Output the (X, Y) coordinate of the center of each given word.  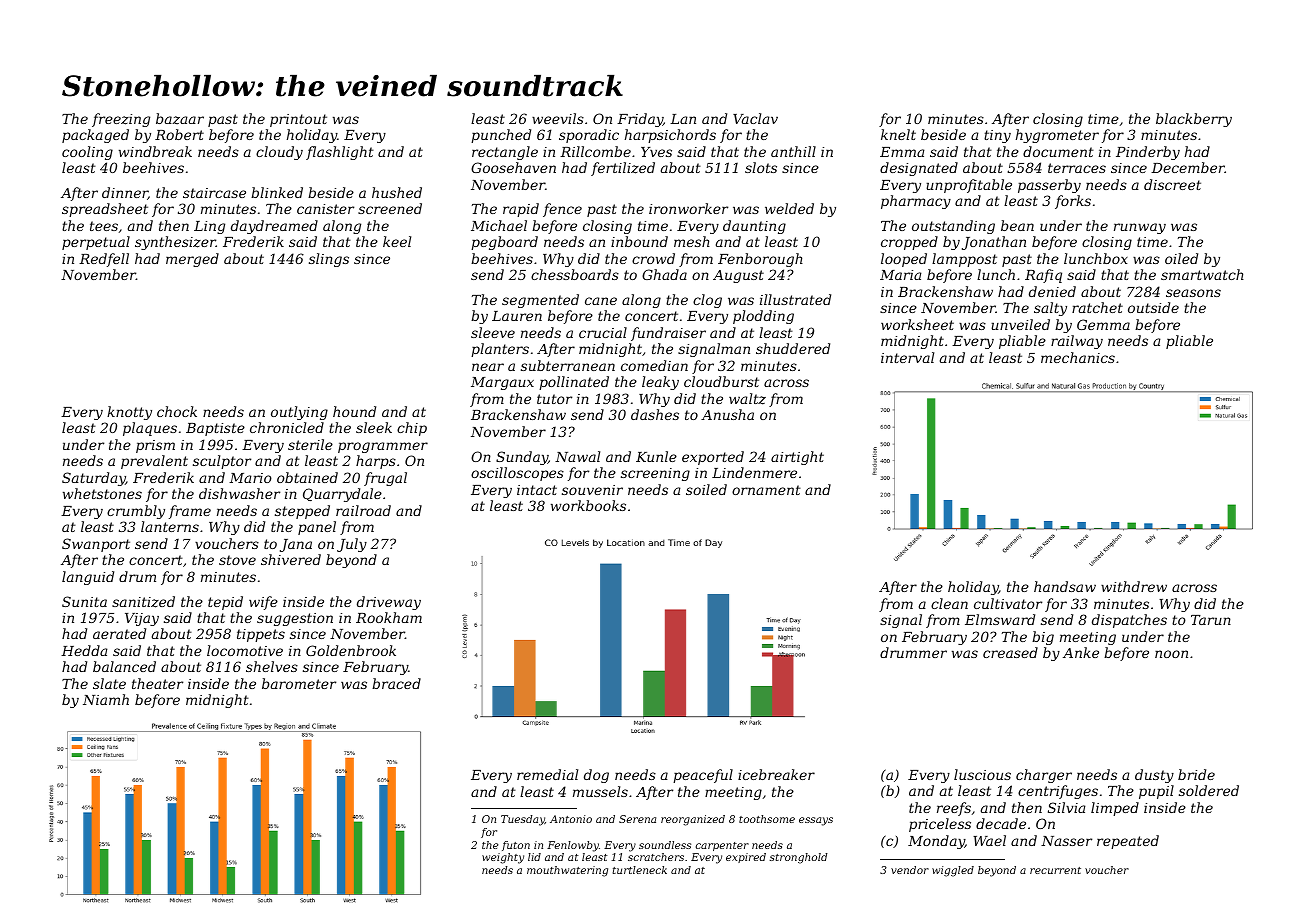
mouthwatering (567, 871)
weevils (558, 118)
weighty (503, 858)
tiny (997, 136)
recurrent (1055, 870)
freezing (121, 120)
